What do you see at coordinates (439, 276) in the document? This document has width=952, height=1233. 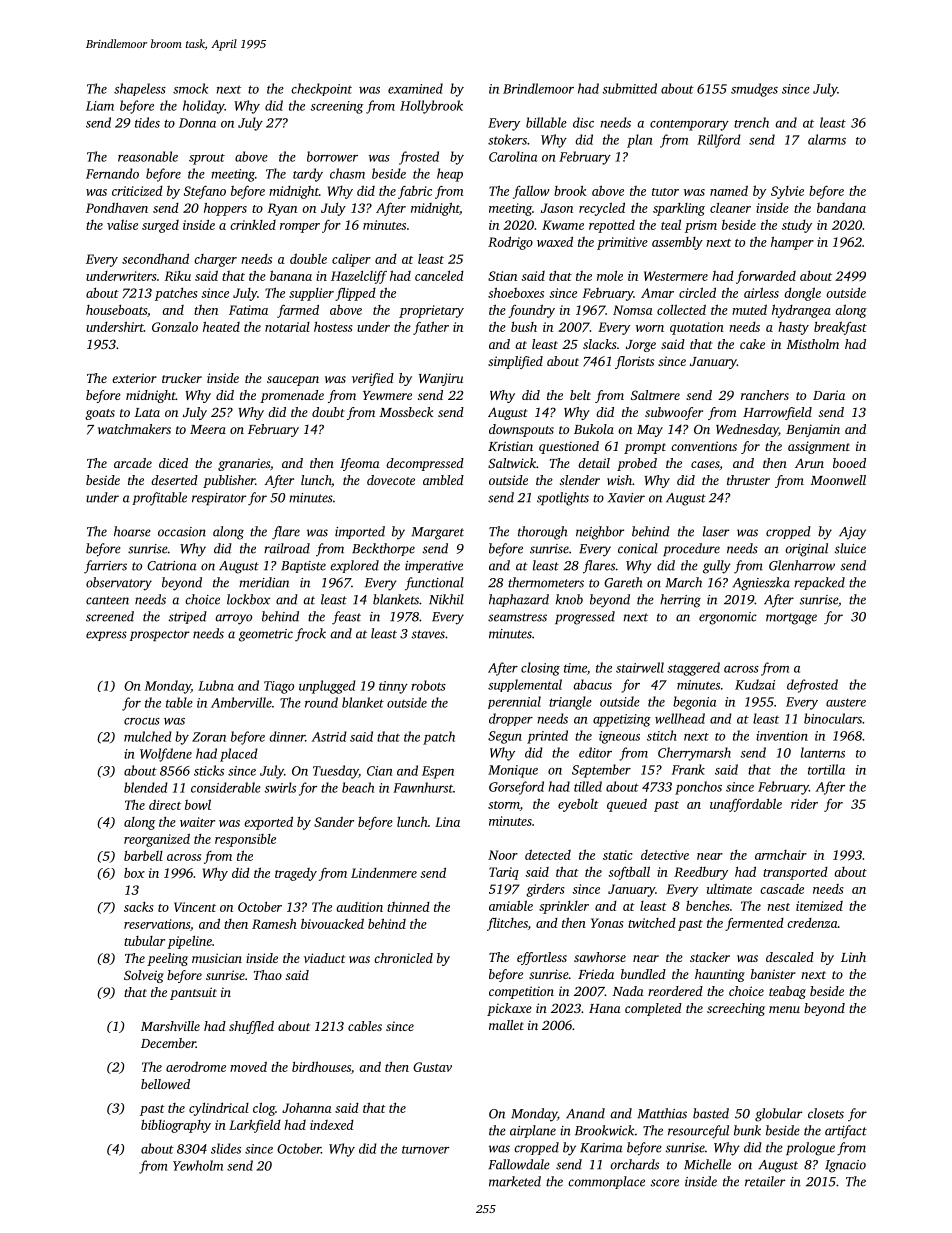 I see `canceled` at bounding box center [439, 276].
